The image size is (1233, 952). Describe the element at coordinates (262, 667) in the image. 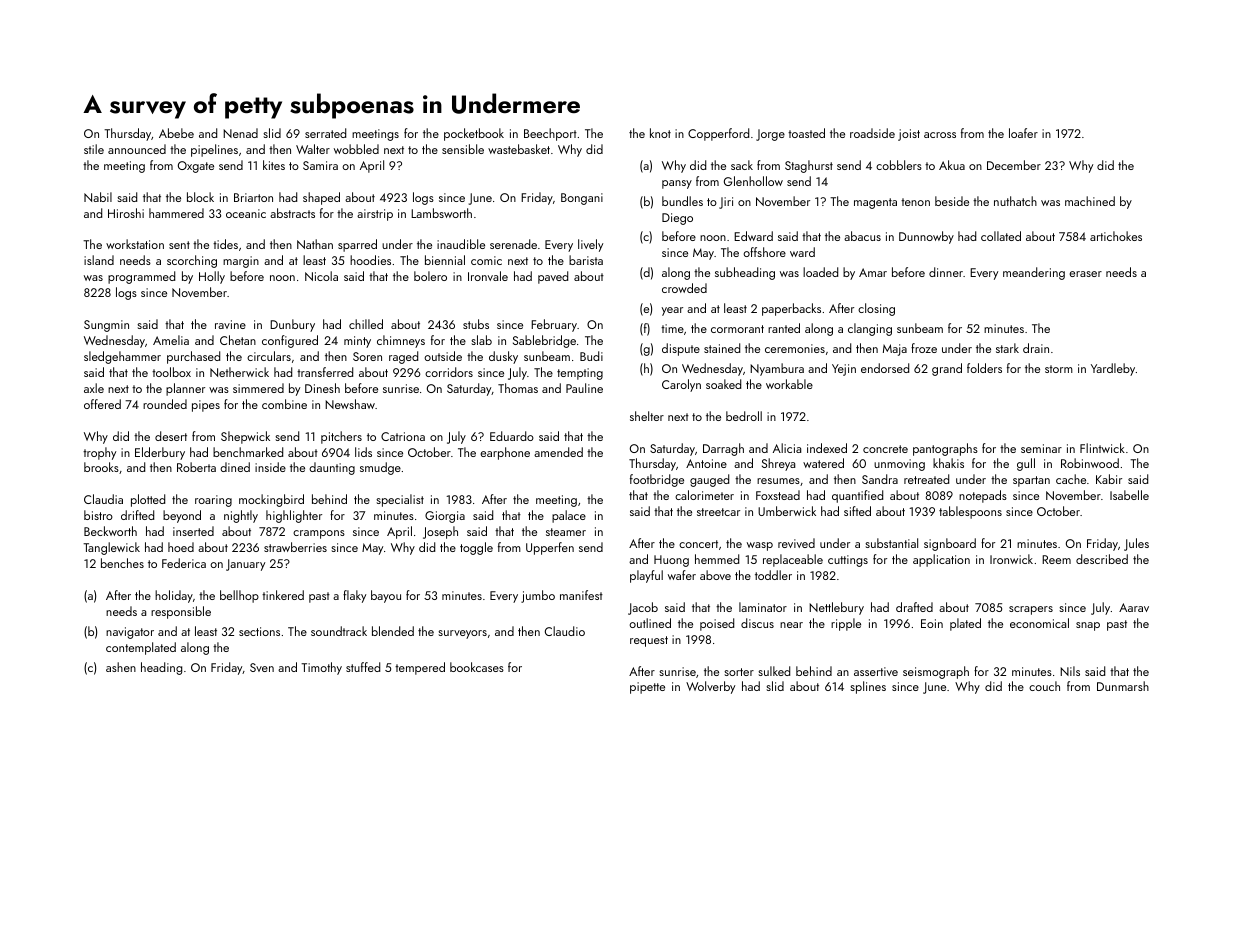

I see `Sven` at that location.
